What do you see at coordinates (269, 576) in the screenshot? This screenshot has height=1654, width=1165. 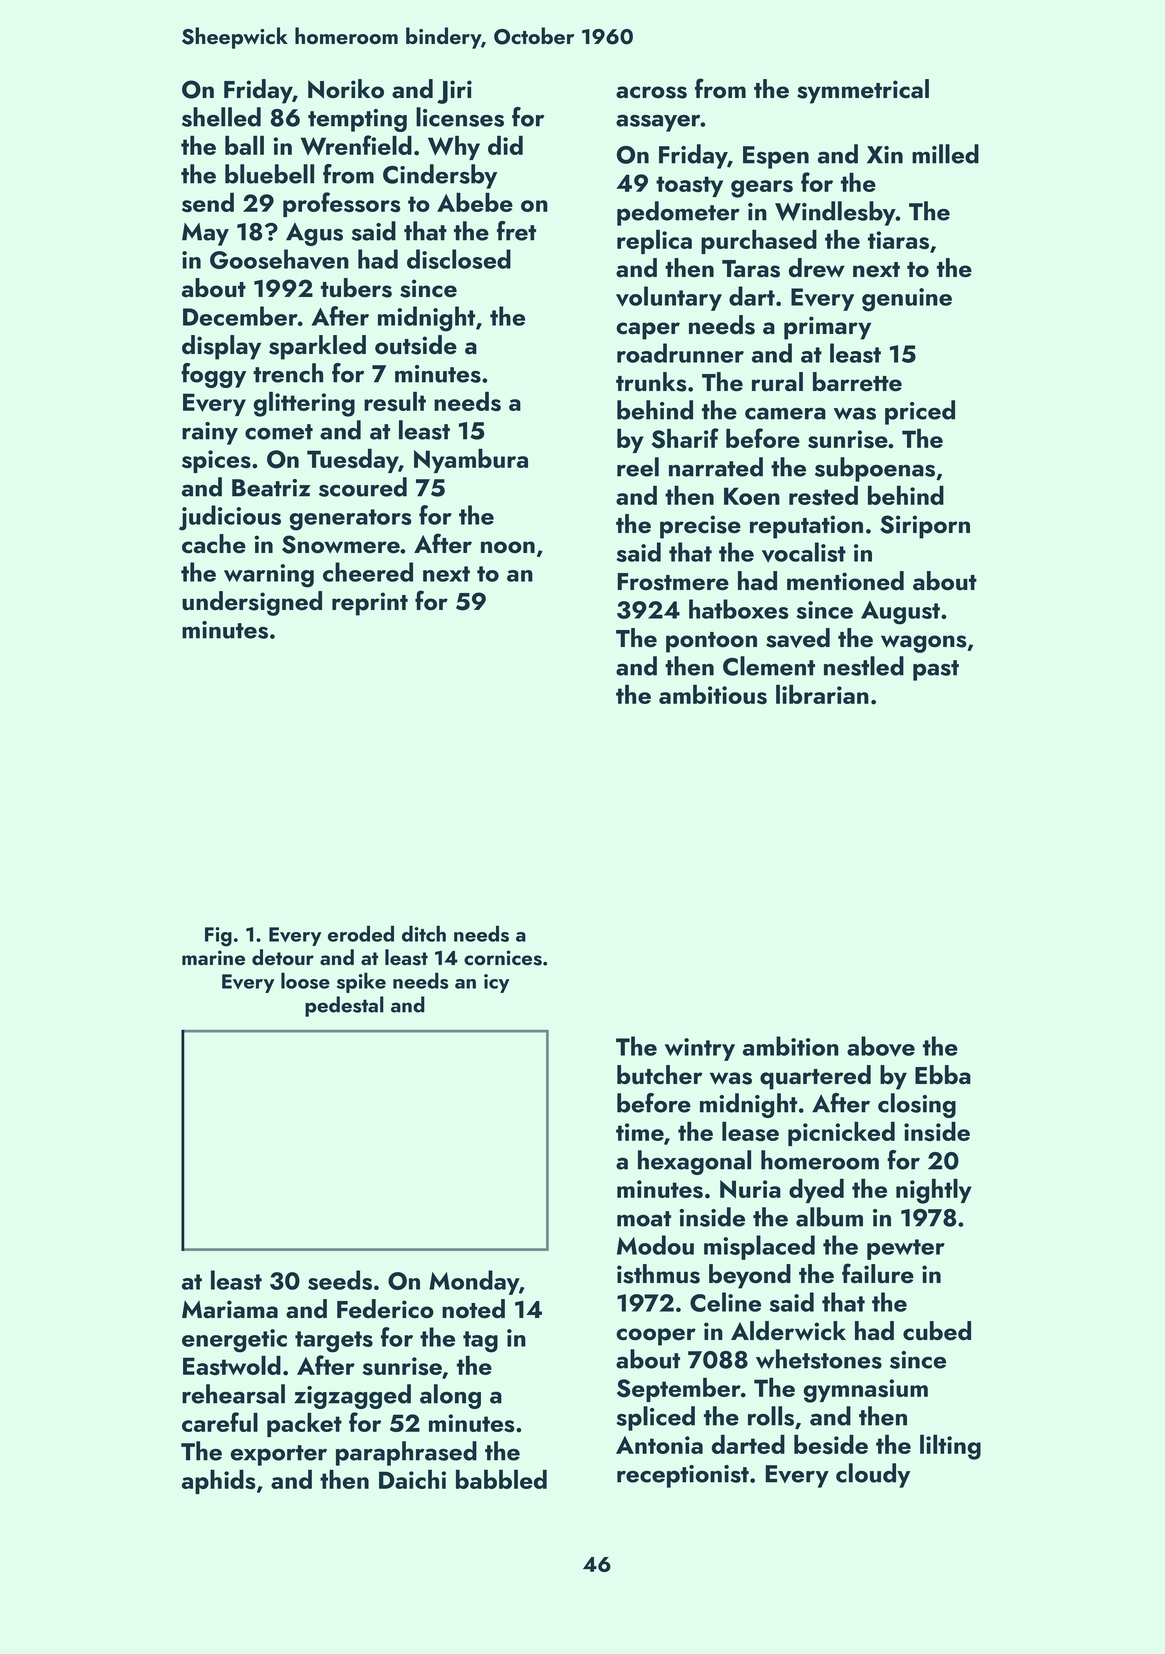 I see `warning` at bounding box center [269, 576].
